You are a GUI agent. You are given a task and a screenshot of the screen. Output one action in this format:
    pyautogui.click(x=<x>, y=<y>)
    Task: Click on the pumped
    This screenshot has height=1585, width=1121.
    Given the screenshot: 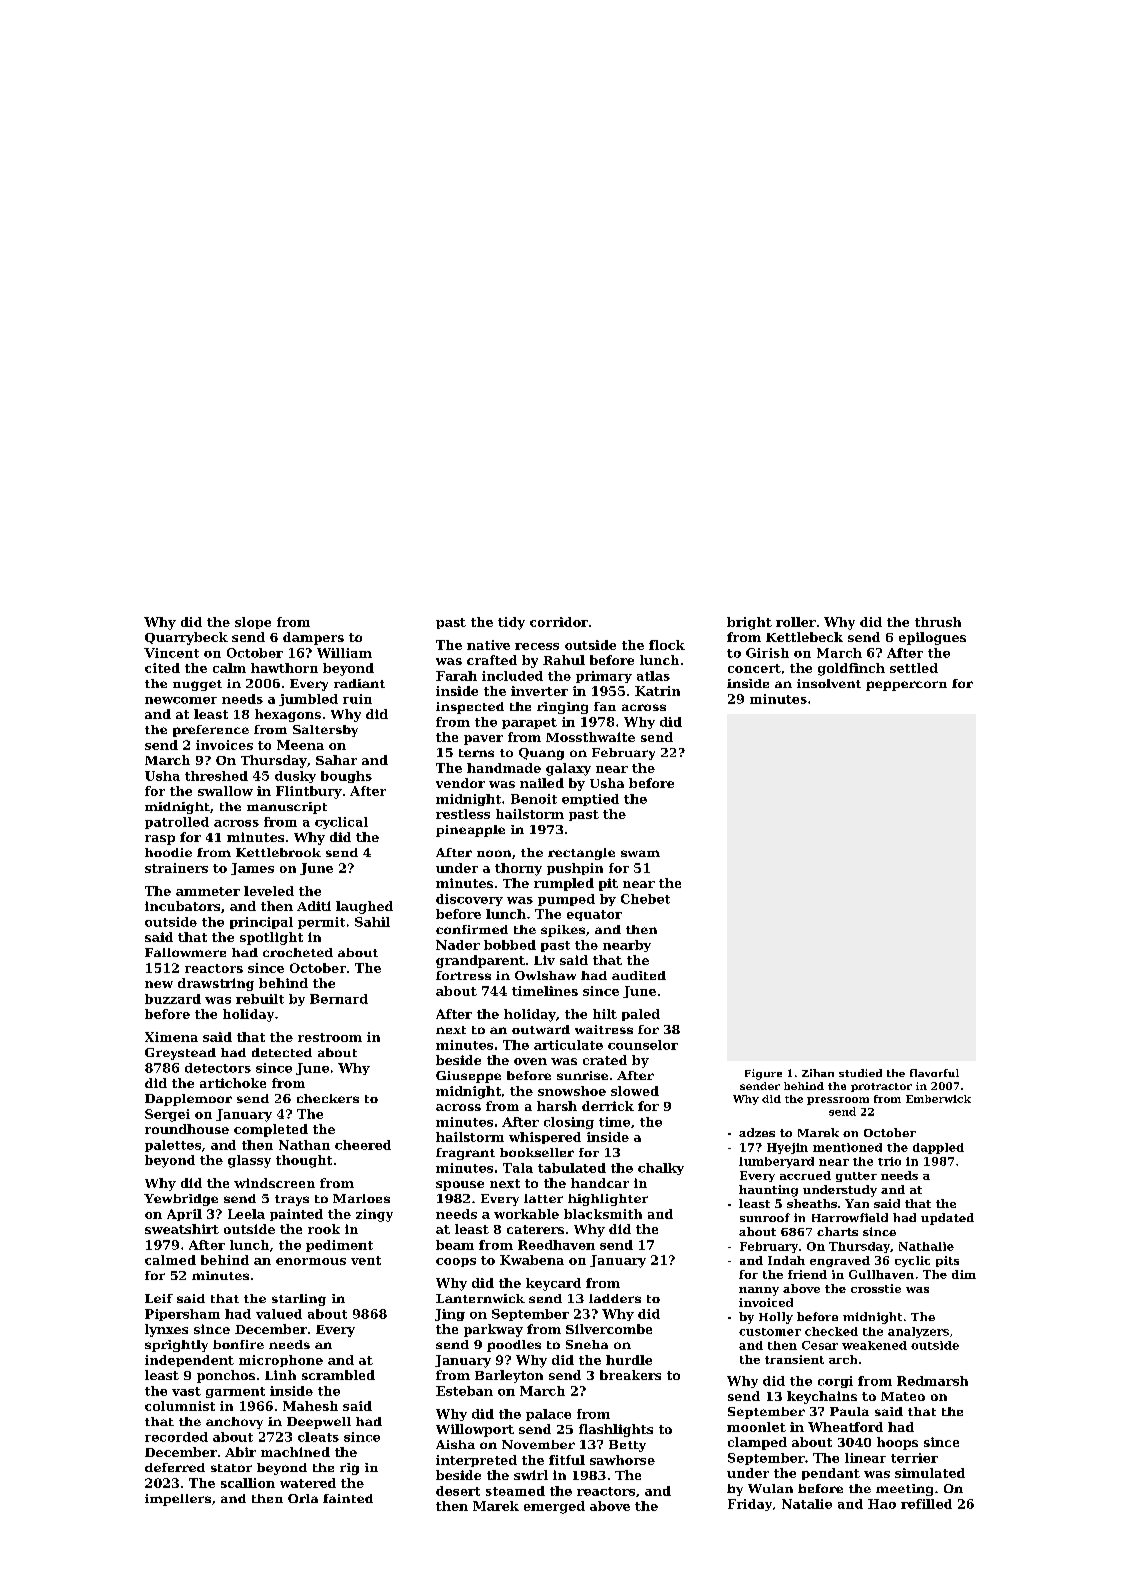 What is the action you would take?
    pyautogui.click(x=566, y=900)
